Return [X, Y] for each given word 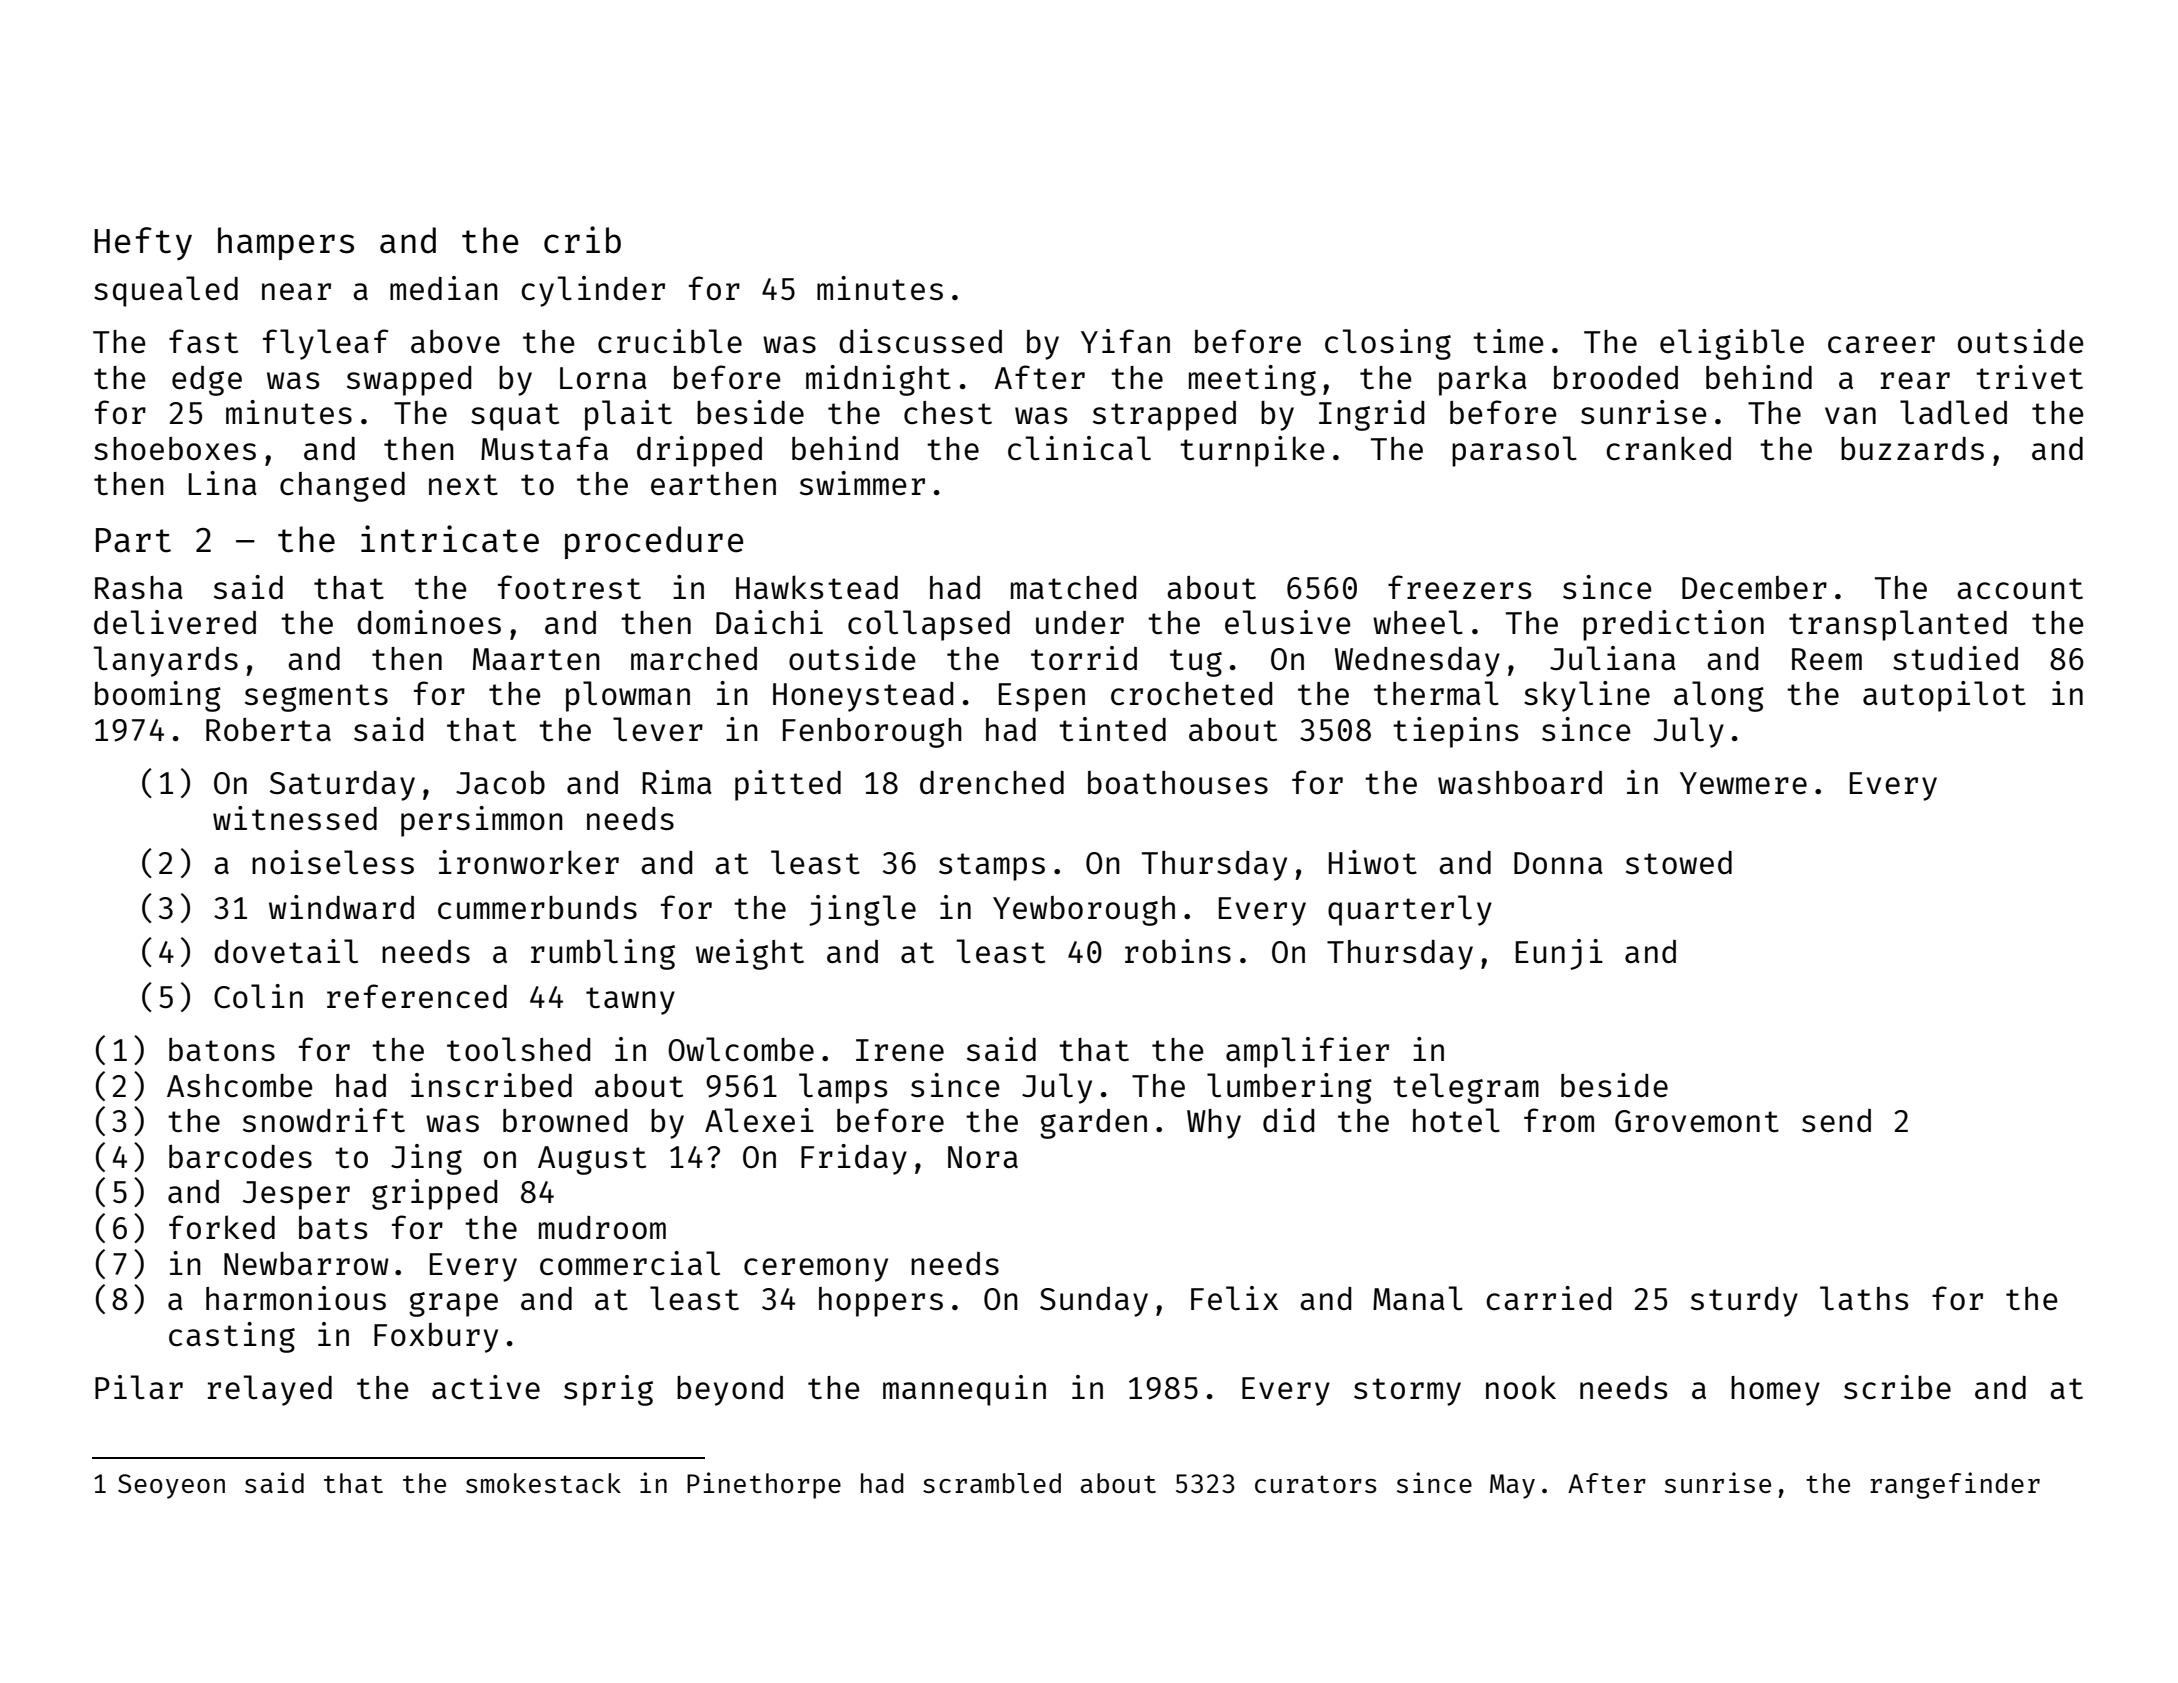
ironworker [529, 862]
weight [750, 954]
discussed [920, 341]
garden [1093, 1124]
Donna [1558, 863]
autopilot [1944, 696]
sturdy [1744, 1302]
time [1508, 341]
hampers [286, 243]
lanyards [166, 661]
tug [1196, 663]
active [486, 1387]
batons [222, 1049]
